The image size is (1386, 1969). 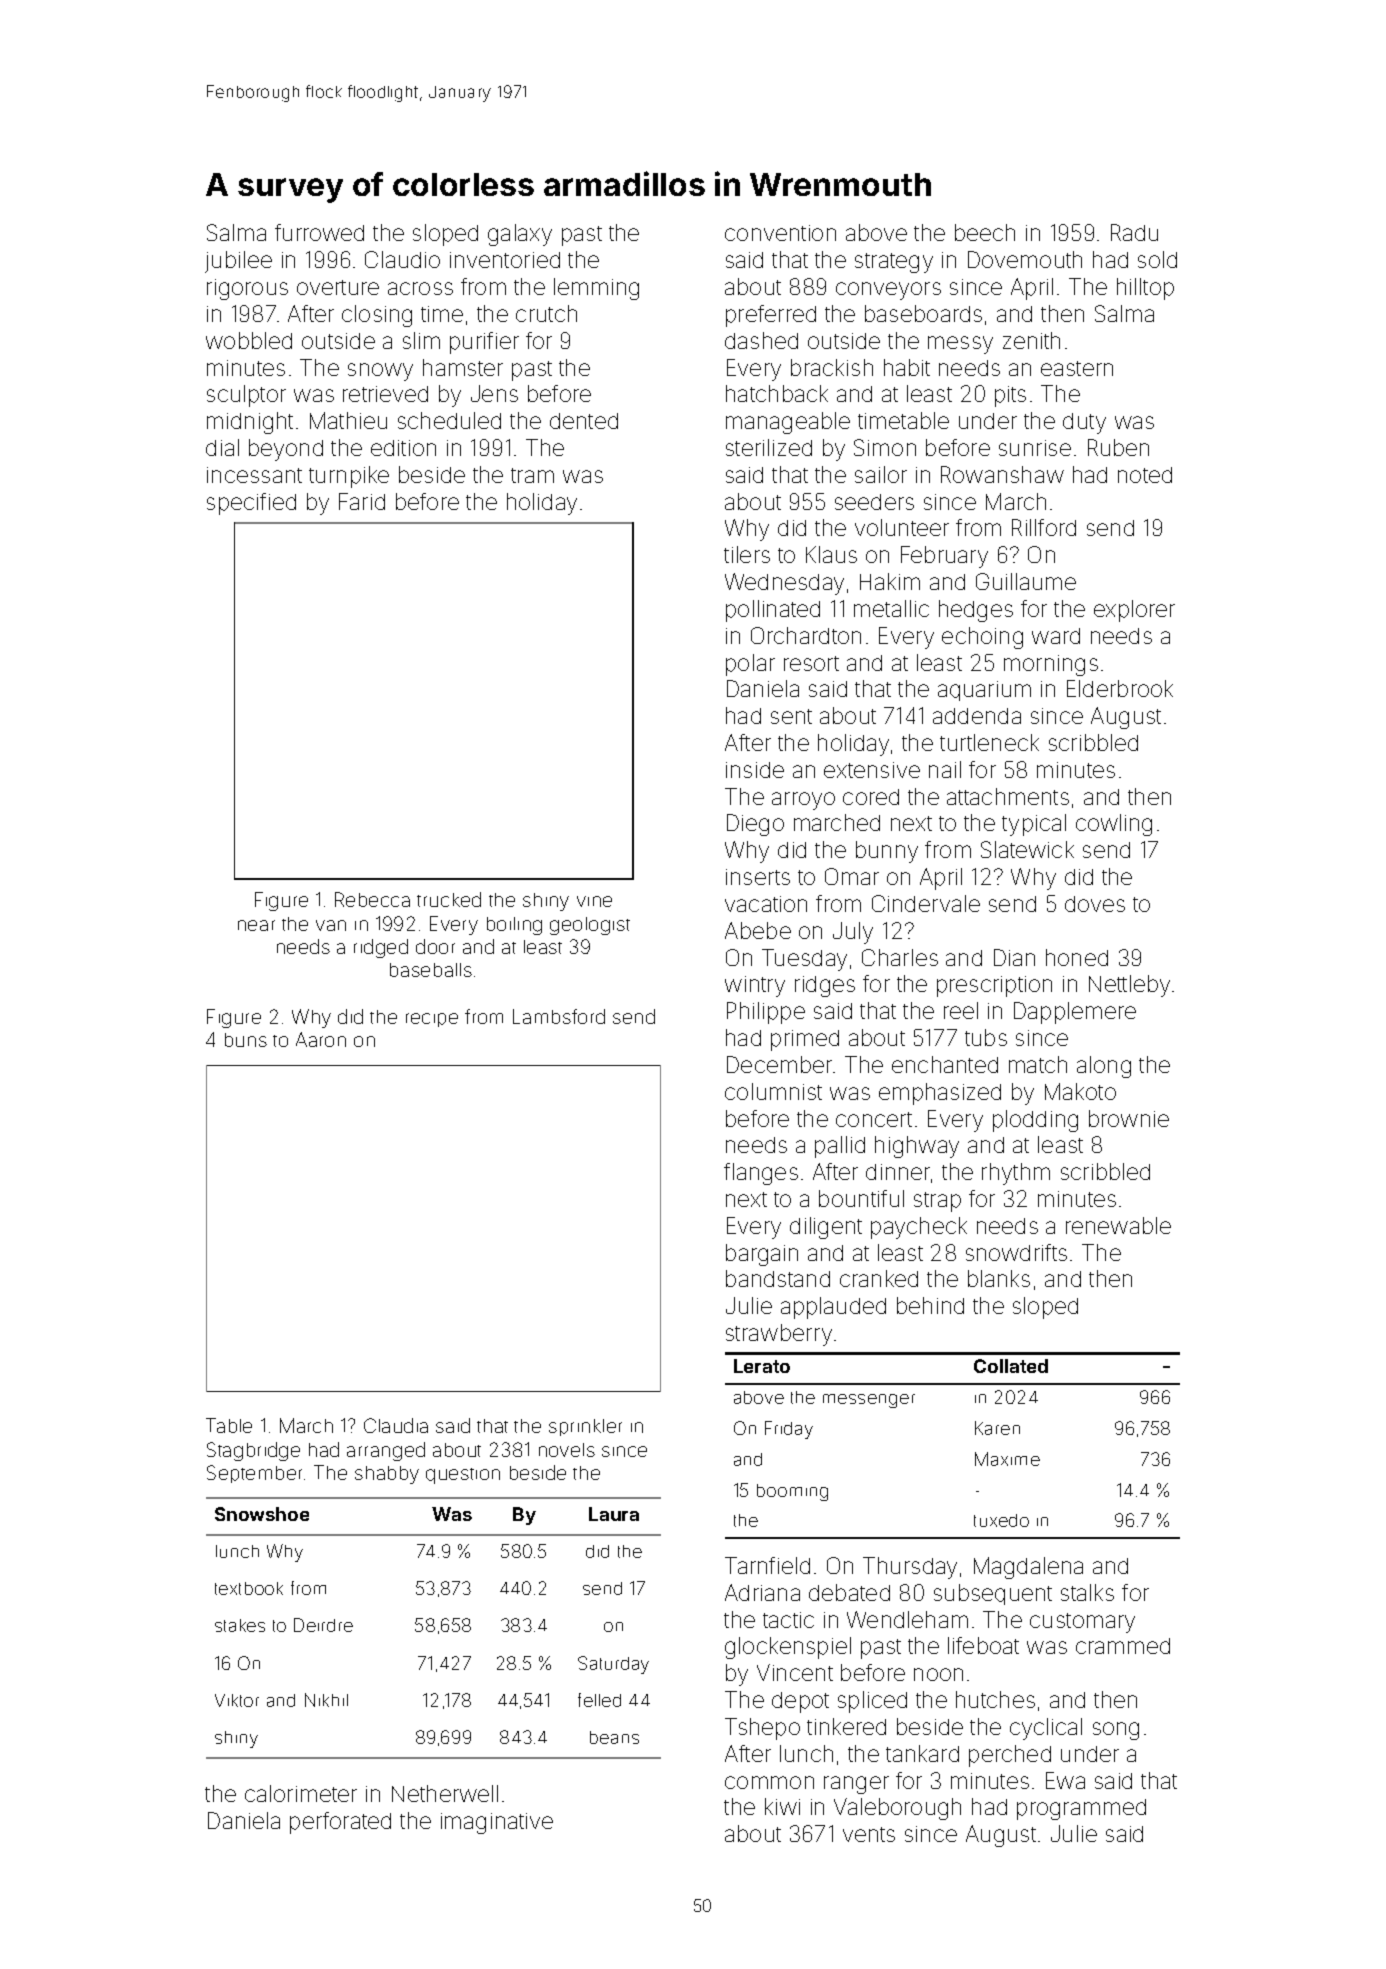 I want to click on furrowed, so click(x=319, y=232).
